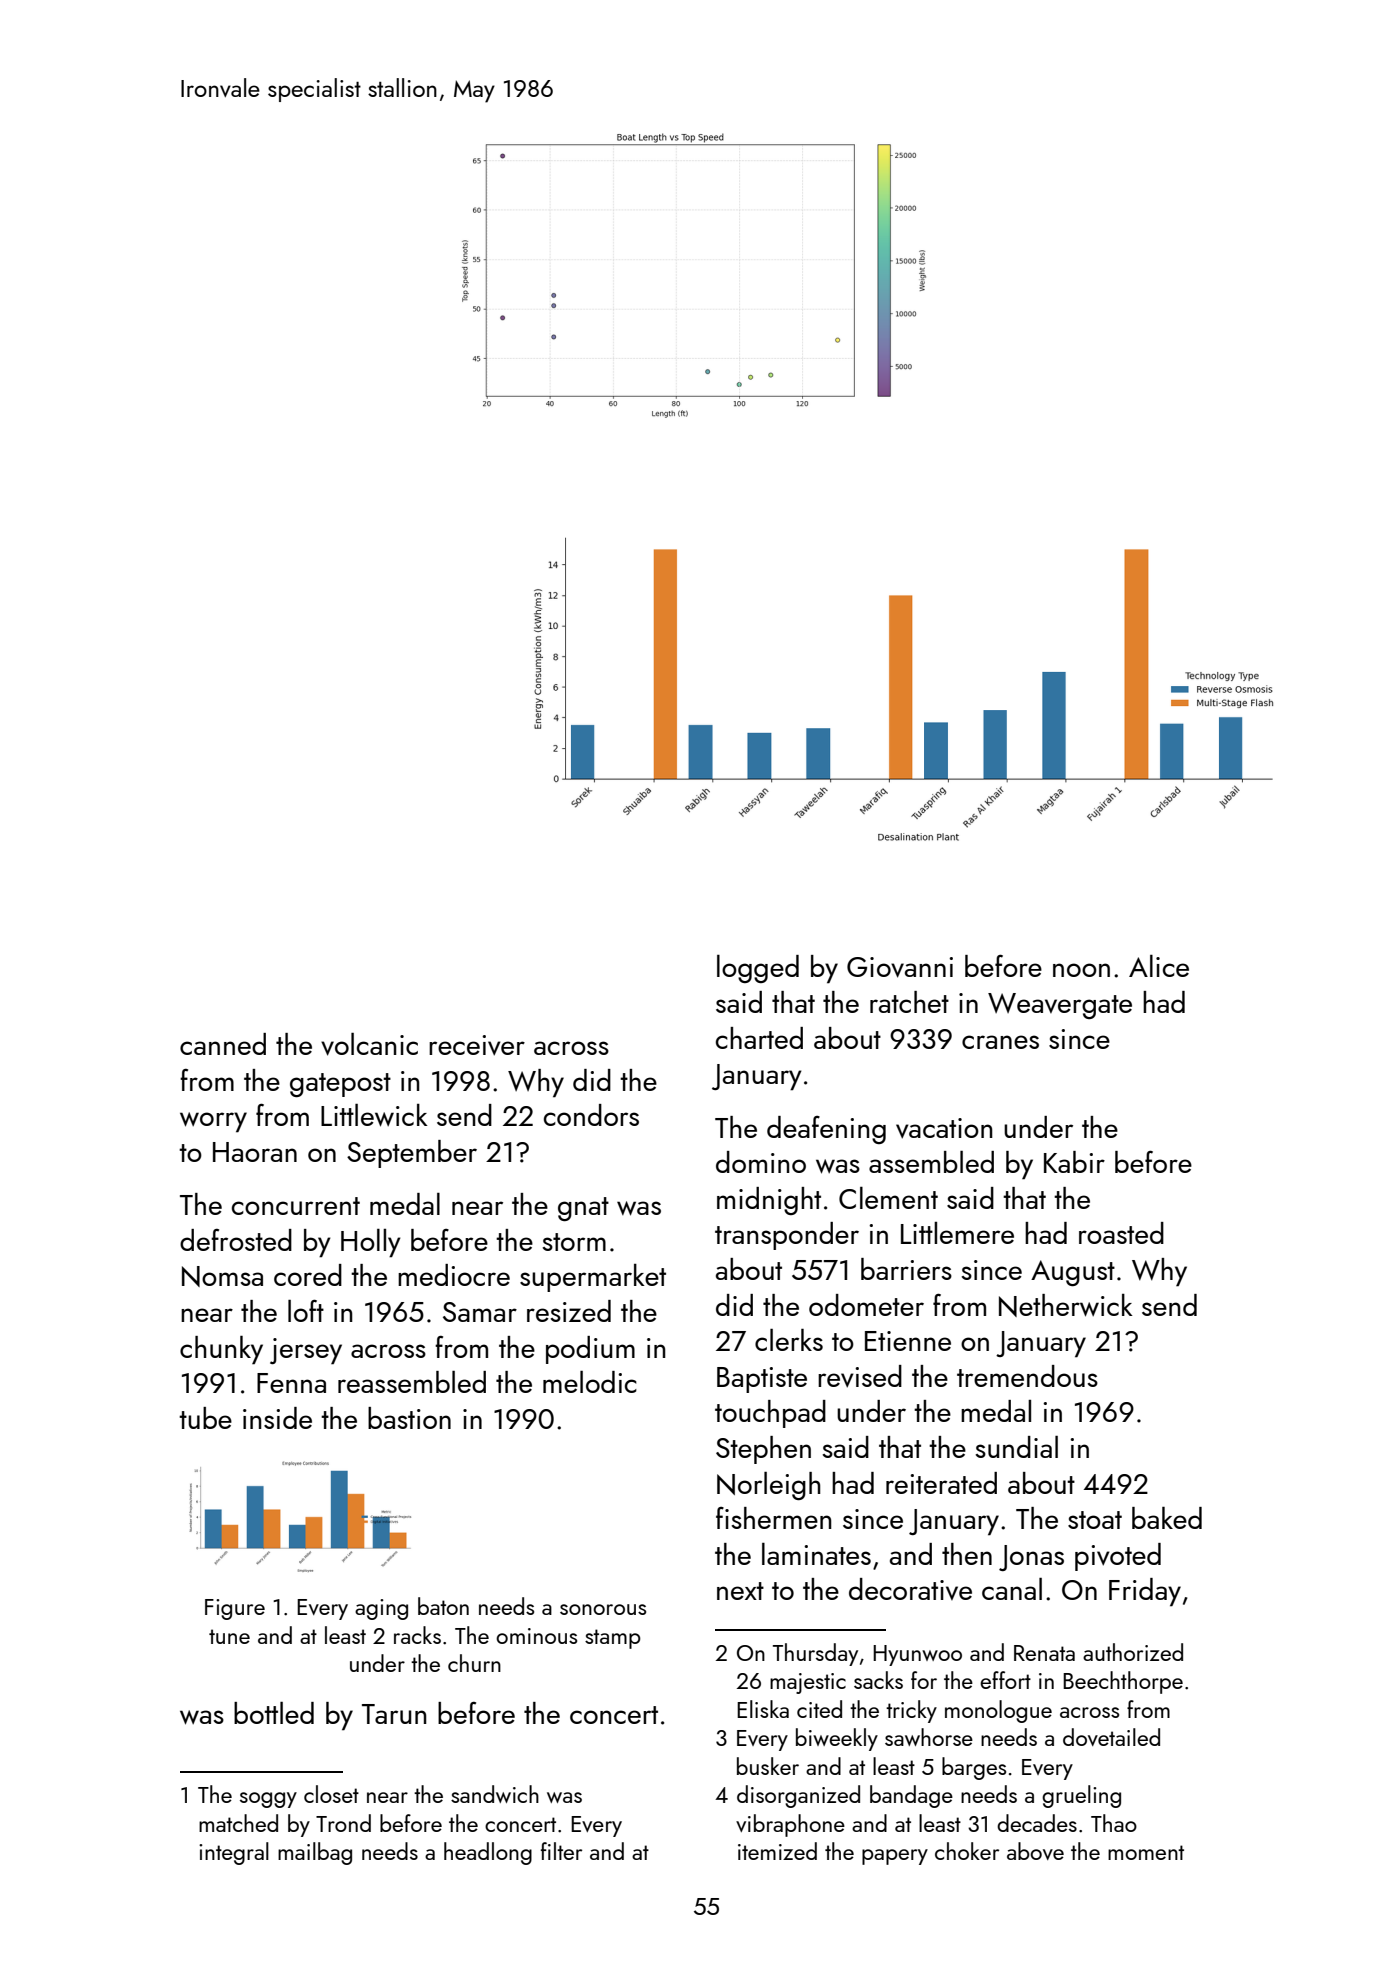 The height and width of the screenshot is (1969, 1386). Describe the element at coordinates (369, 1044) in the screenshot. I see `volcanic` at that location.
